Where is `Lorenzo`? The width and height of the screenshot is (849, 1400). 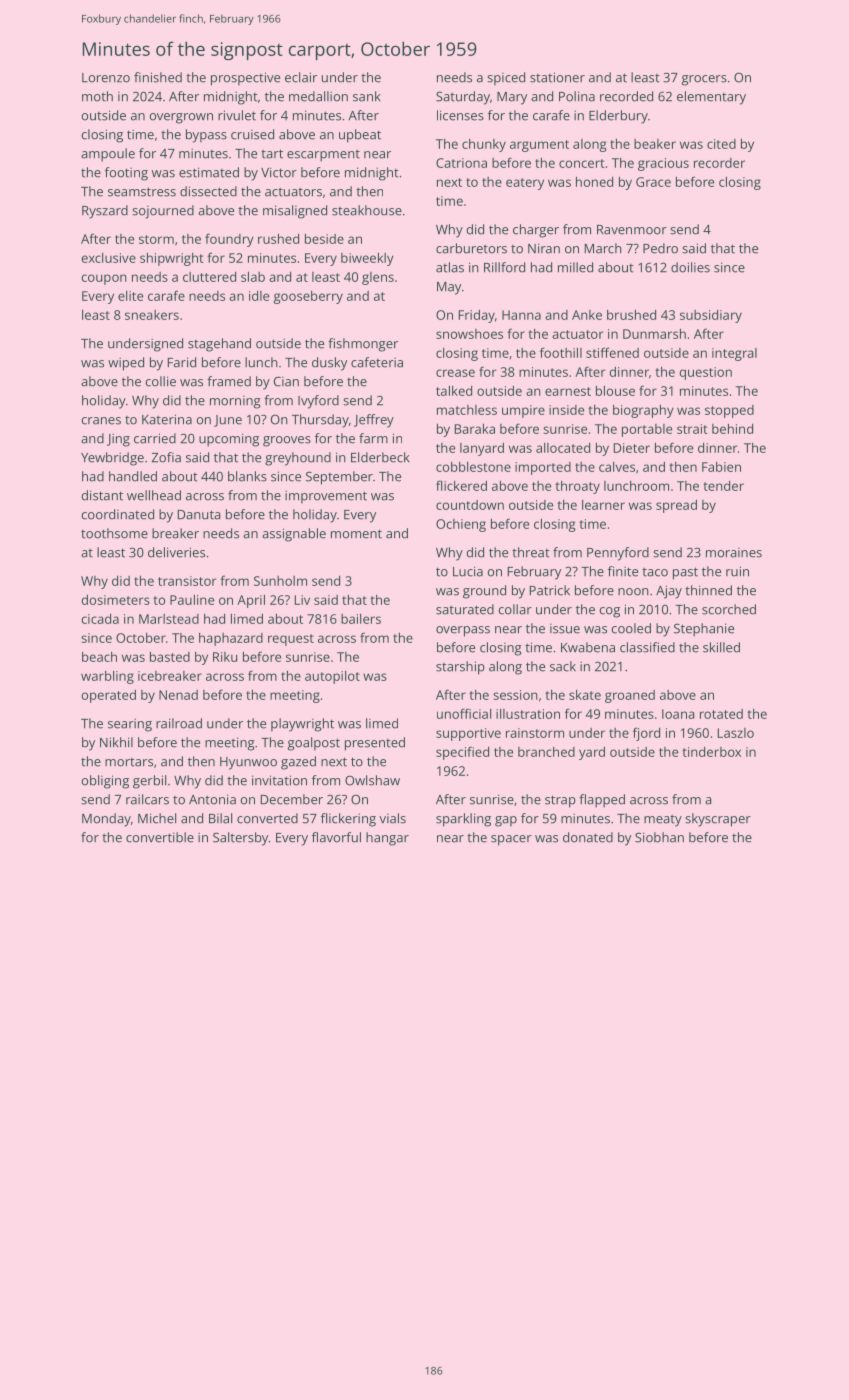 Lorenzo is located at coordinates (106, 78).
